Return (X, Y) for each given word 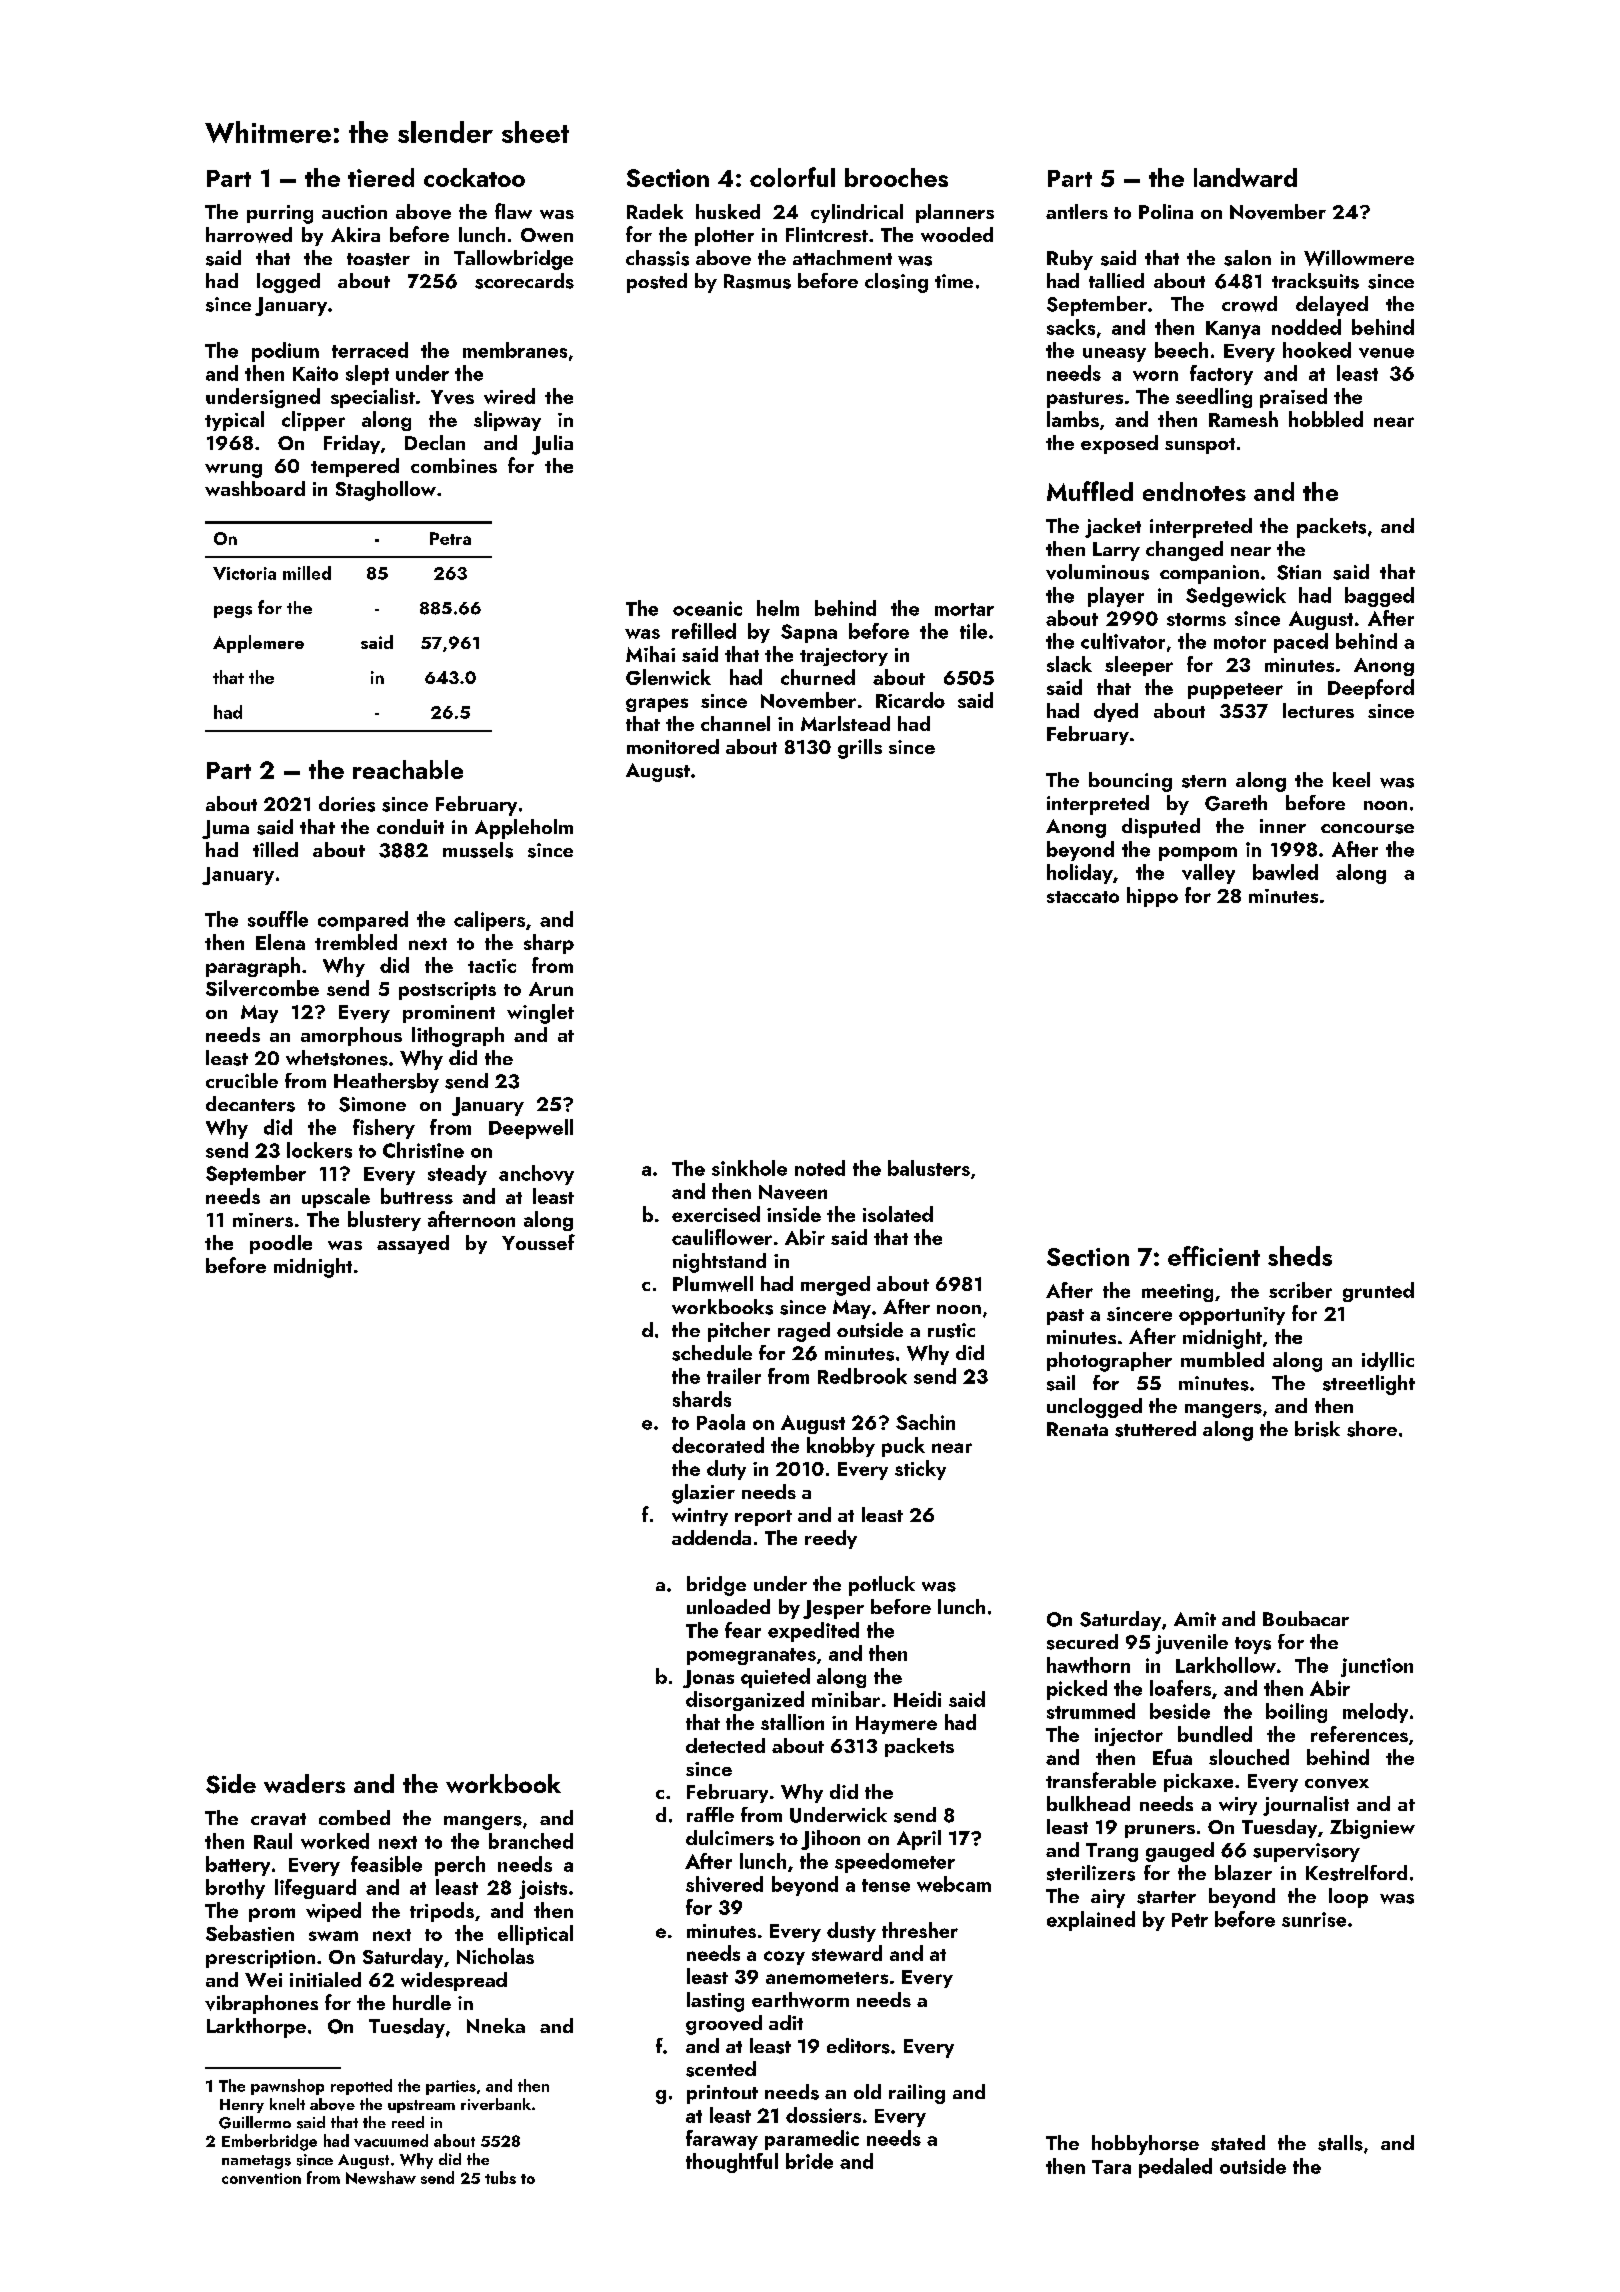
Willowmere (1359, 258)
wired (509, 396)
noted (820, 1168)
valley (1208, 874)
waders (304, 1783)
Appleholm (524, 829)
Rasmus (757, 281)
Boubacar (1306, 1618)
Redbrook (862, 1376)
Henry (242, 2106)
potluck (882, 1586)
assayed (413, 1244)
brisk (1317, 1429)
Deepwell (531, 1129)
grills (860, 749)
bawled (1285, 872)
